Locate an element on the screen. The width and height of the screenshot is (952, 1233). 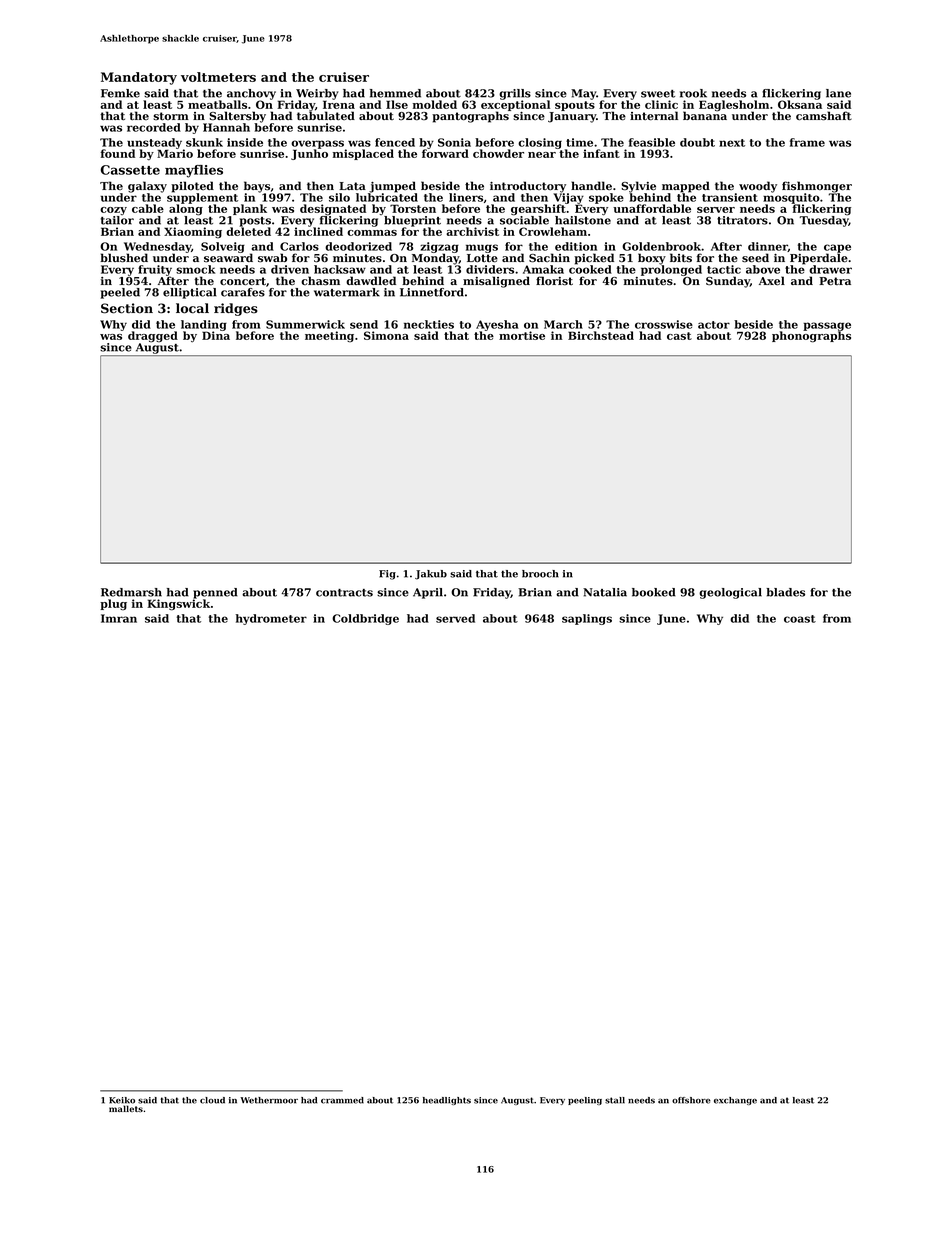
voltmeters is located at coordinates (218, 77).
